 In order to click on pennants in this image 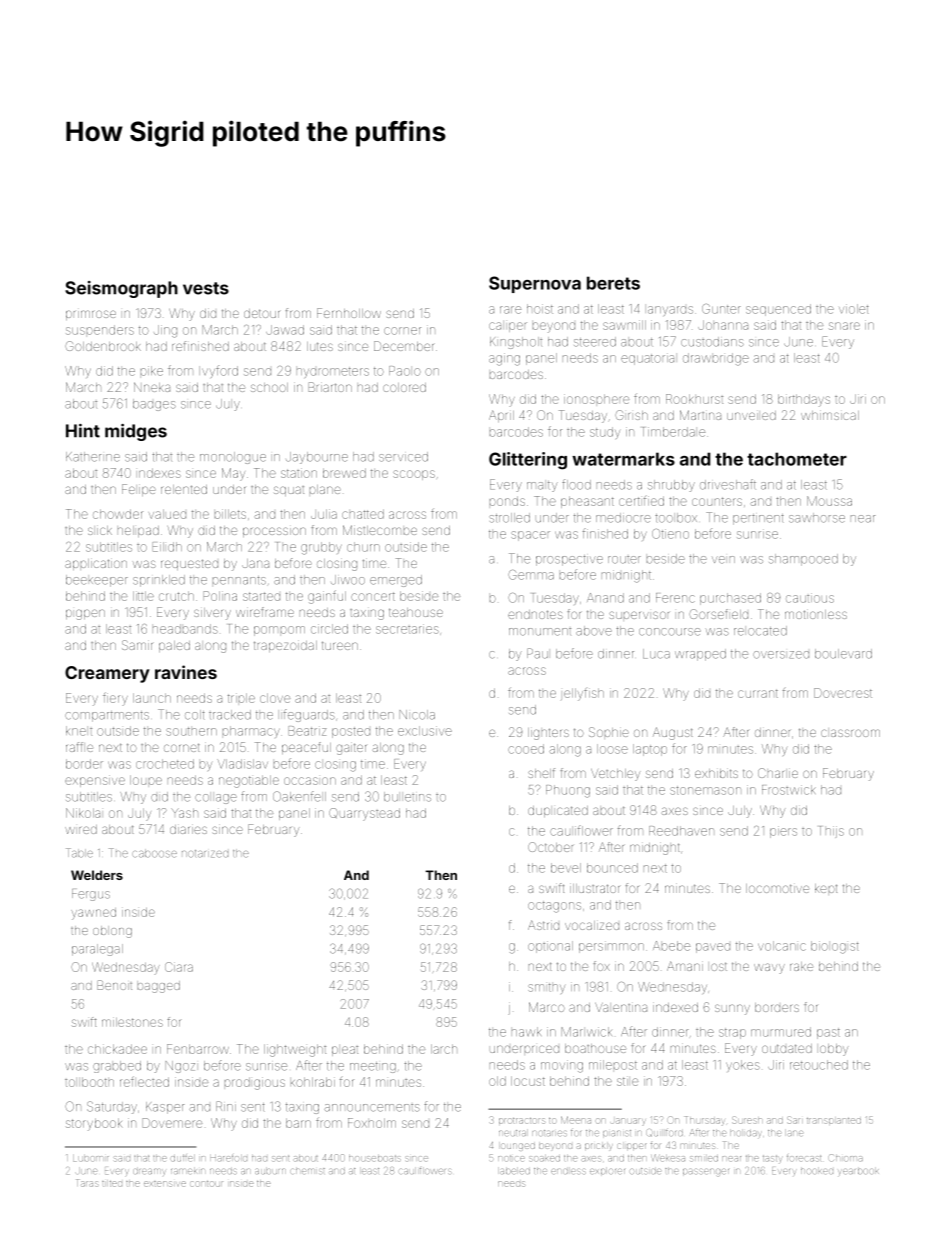, I will do `click(239, 580)`.
